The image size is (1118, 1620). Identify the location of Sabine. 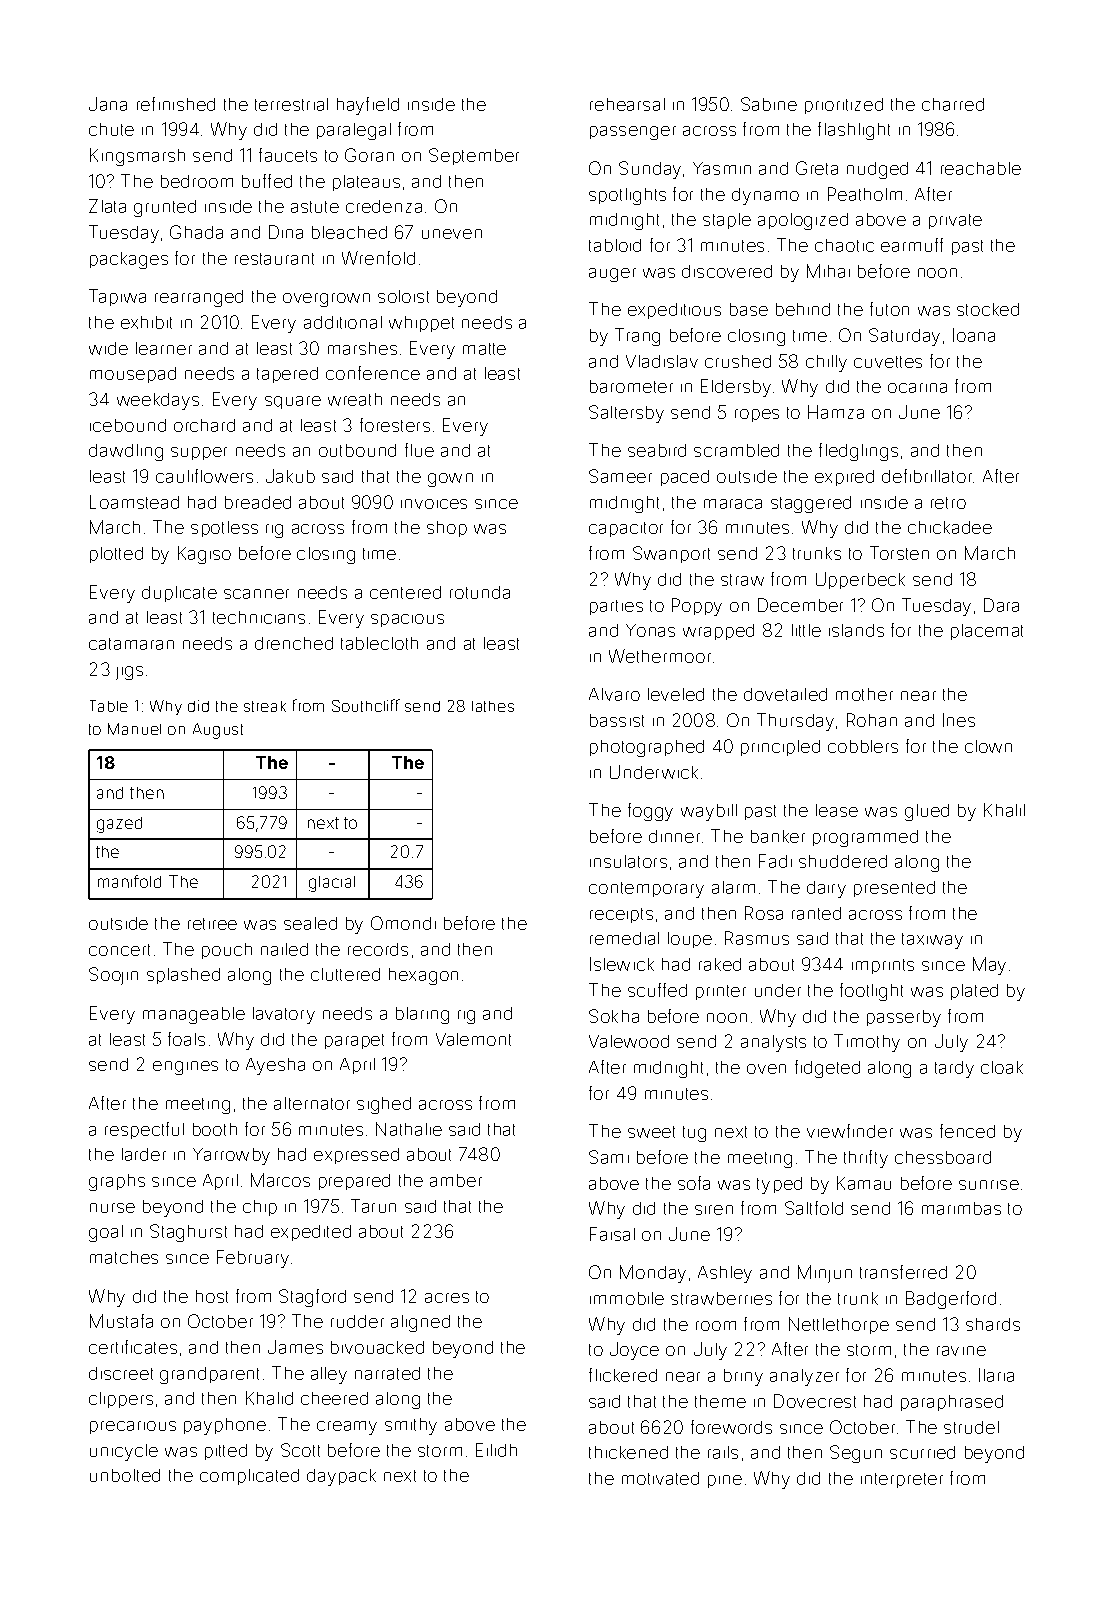
(769, 104).
